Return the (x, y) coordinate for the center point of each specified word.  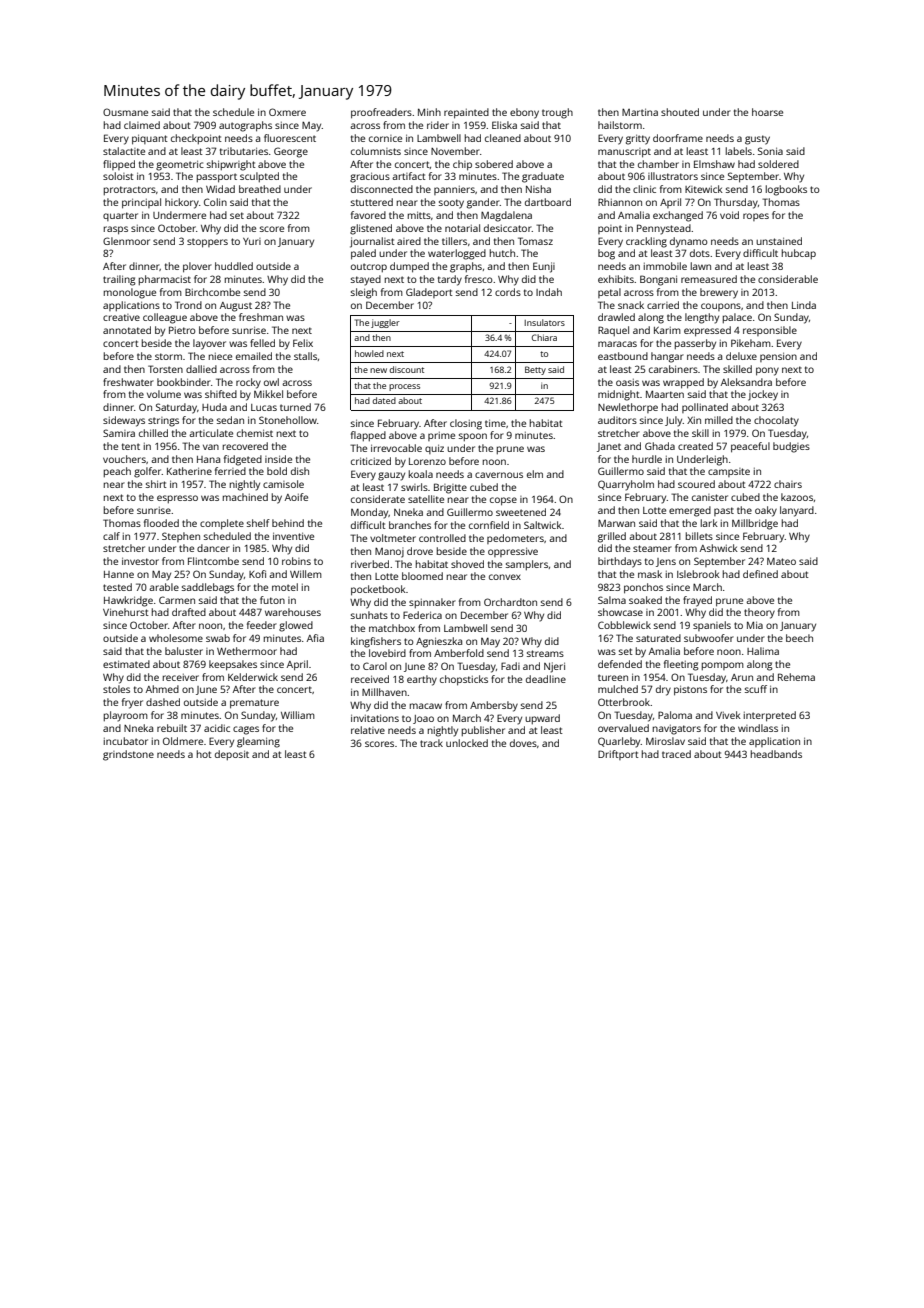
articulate (211, 433)
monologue (130, 293)
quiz (434, 449)
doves (523, 743)
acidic (217, 728)
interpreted (770, 716)
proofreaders (381, 113)
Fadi (510, 666)
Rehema (796, 677)
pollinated (705, 408)
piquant (150, 139)
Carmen (177, 600)
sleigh (364, 293)
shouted (680, 112)
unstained (779, 241)
